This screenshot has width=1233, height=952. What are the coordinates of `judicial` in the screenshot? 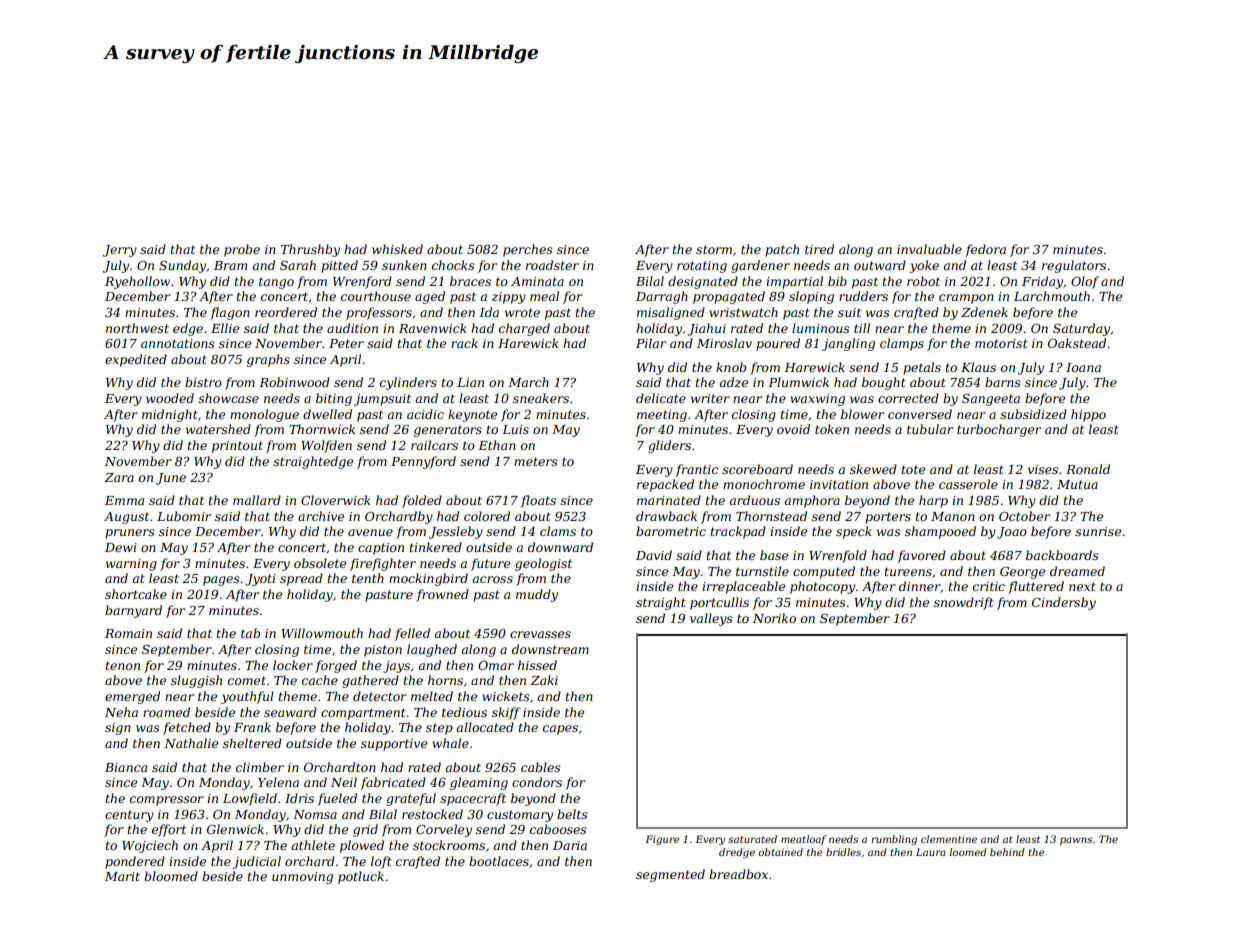 It's located at (257, 862).
